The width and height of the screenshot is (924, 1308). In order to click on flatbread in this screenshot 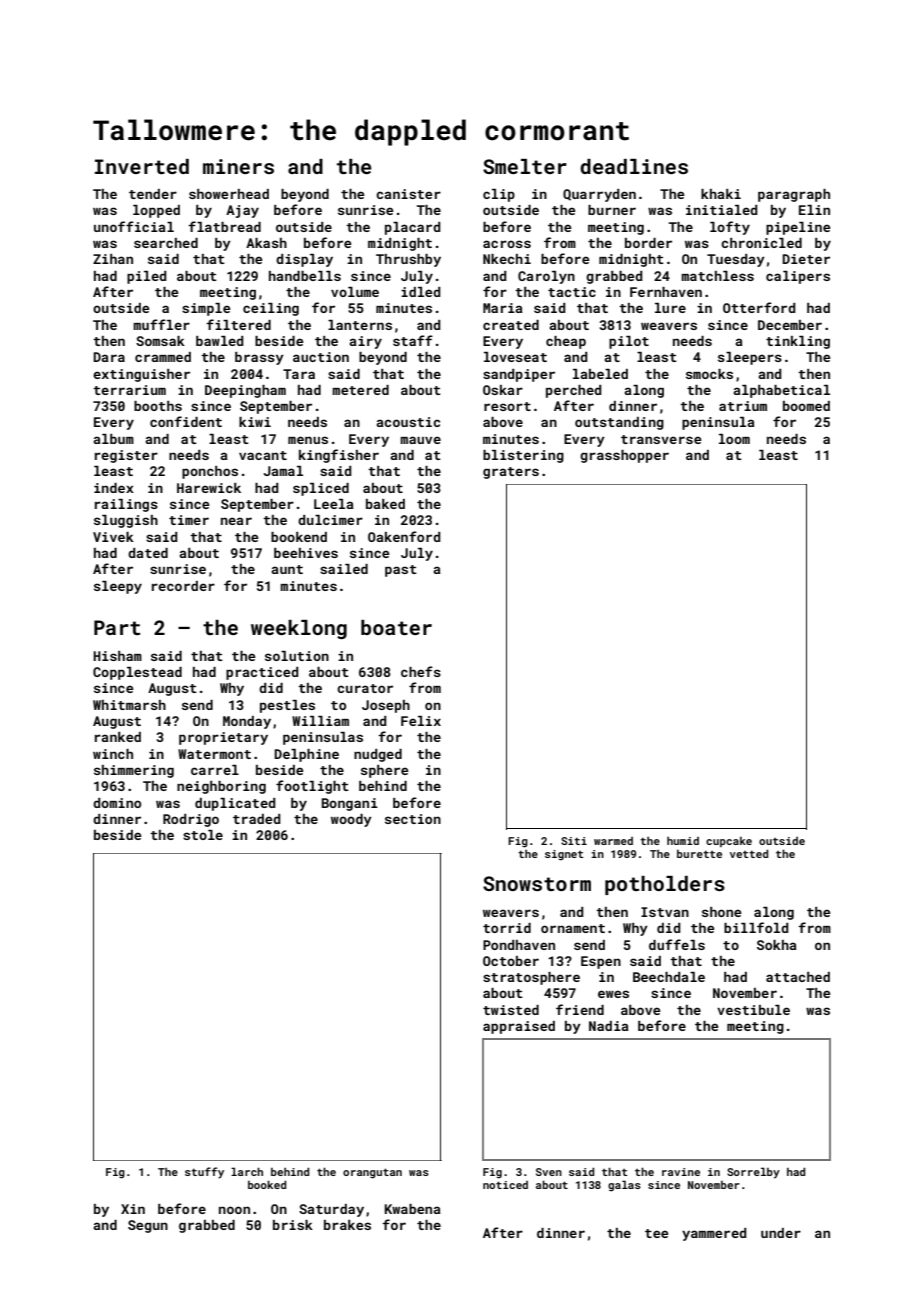, I will do `click(224, 226)`.
